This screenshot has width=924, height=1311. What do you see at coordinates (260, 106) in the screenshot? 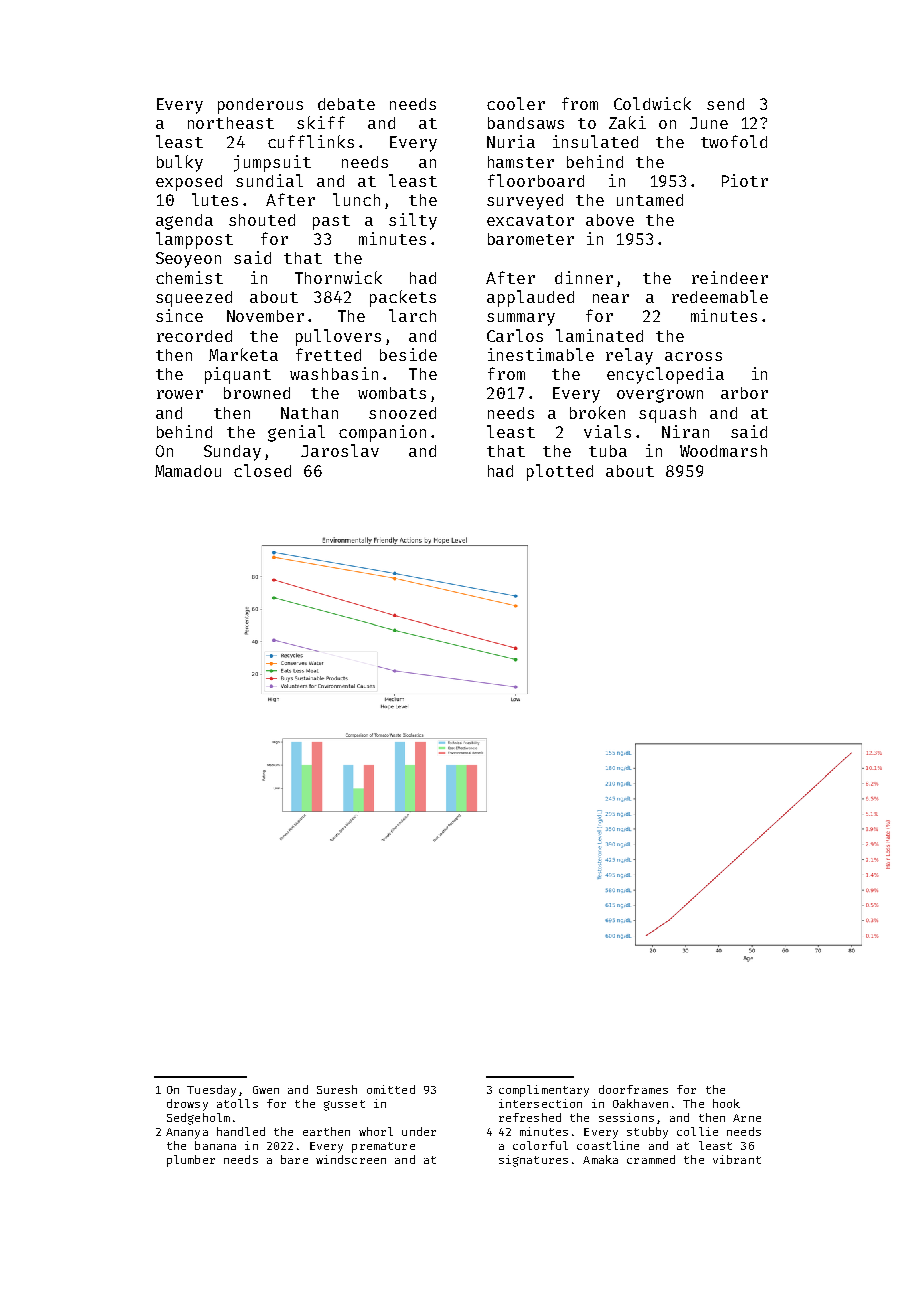
I see `ponderous` at bounding box center [260, 106].
